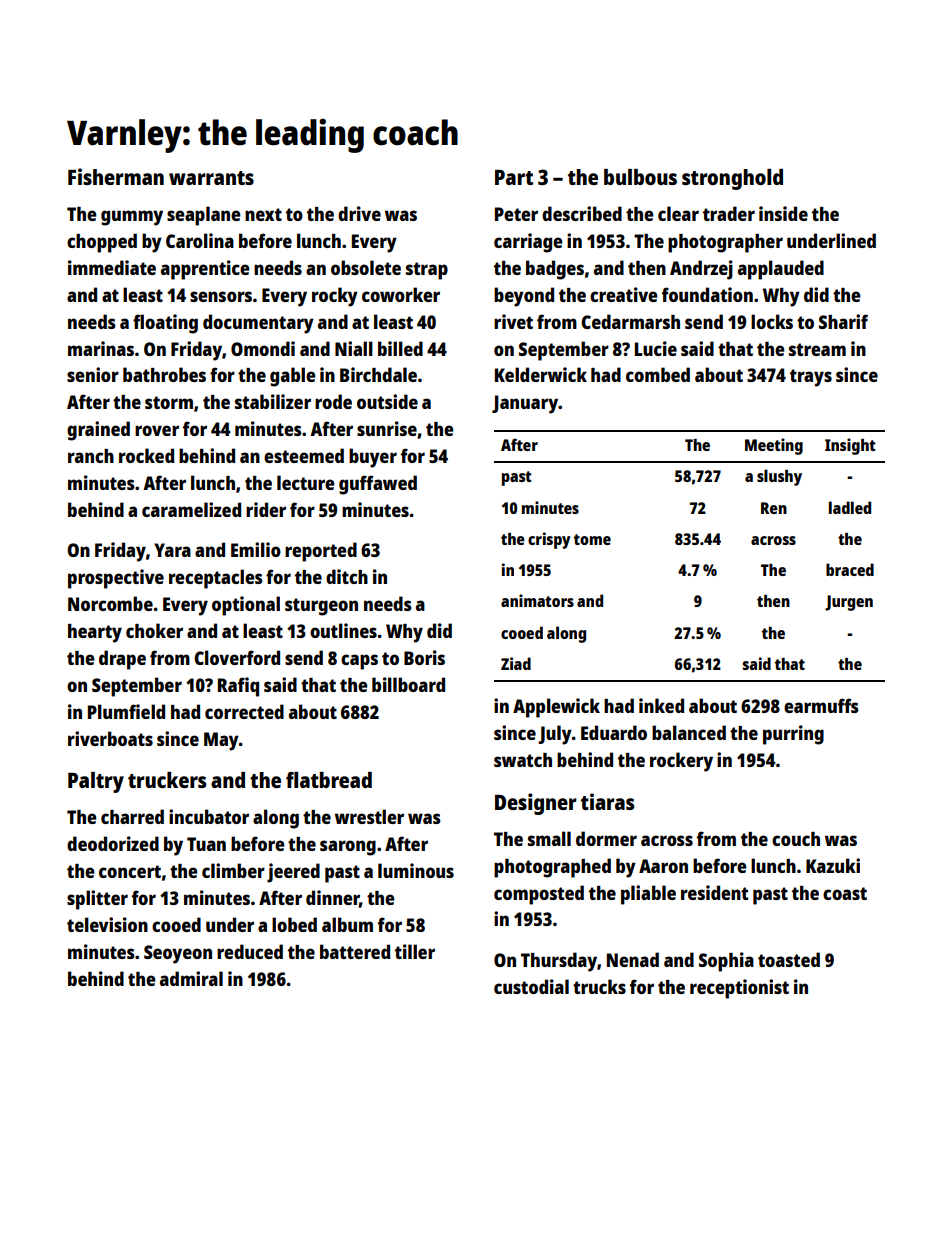  Describe the element at coordinates (783, 213) in the screenshot. I see `inside` at that location.
